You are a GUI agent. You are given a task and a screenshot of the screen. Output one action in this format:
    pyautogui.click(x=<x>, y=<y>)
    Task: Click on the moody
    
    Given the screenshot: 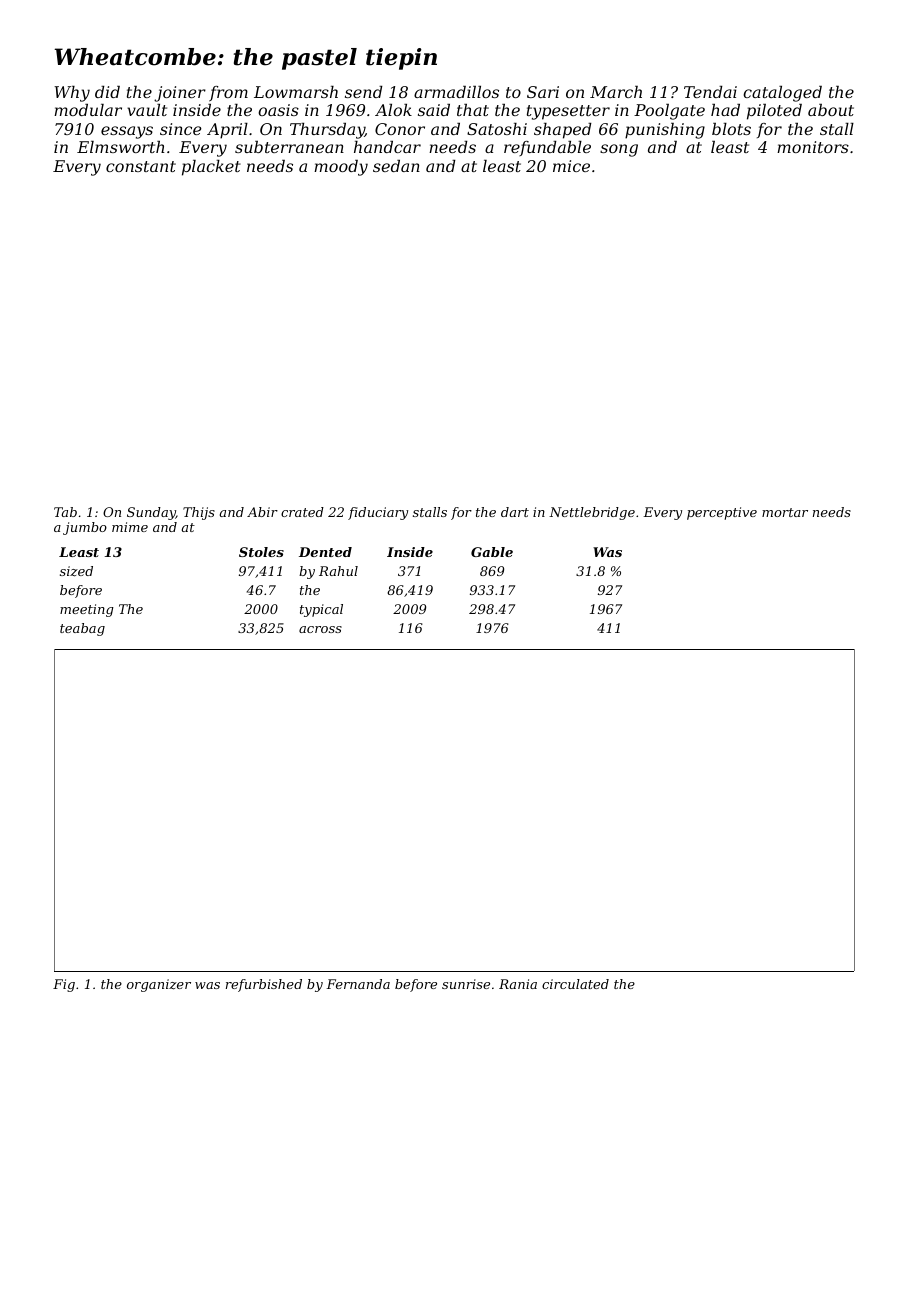 What is the action you would take?
    pyautogui.click(x=341, y=168)
